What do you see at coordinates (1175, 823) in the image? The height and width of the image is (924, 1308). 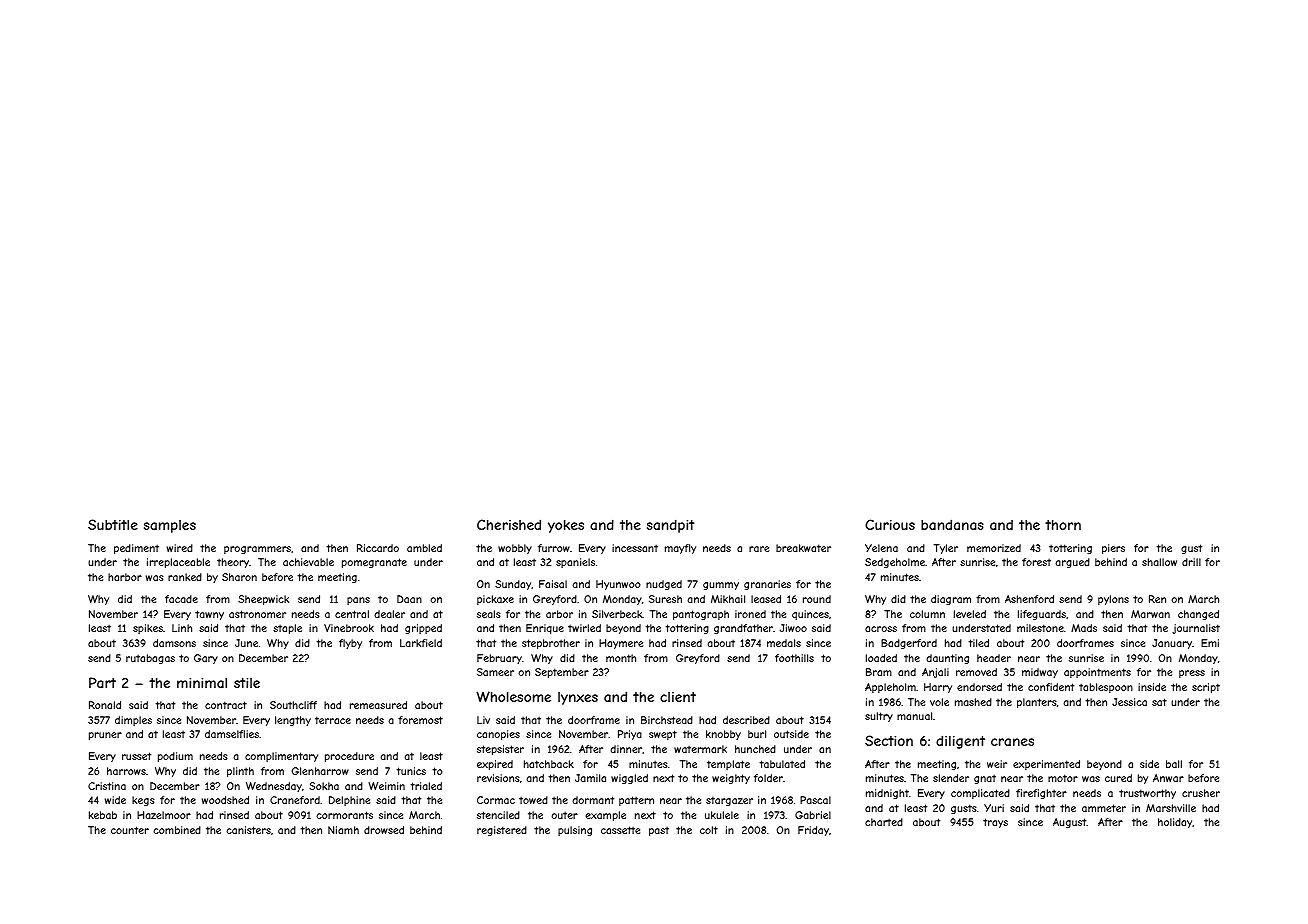 I see `holiday` at bounding box center [1175, 823].
